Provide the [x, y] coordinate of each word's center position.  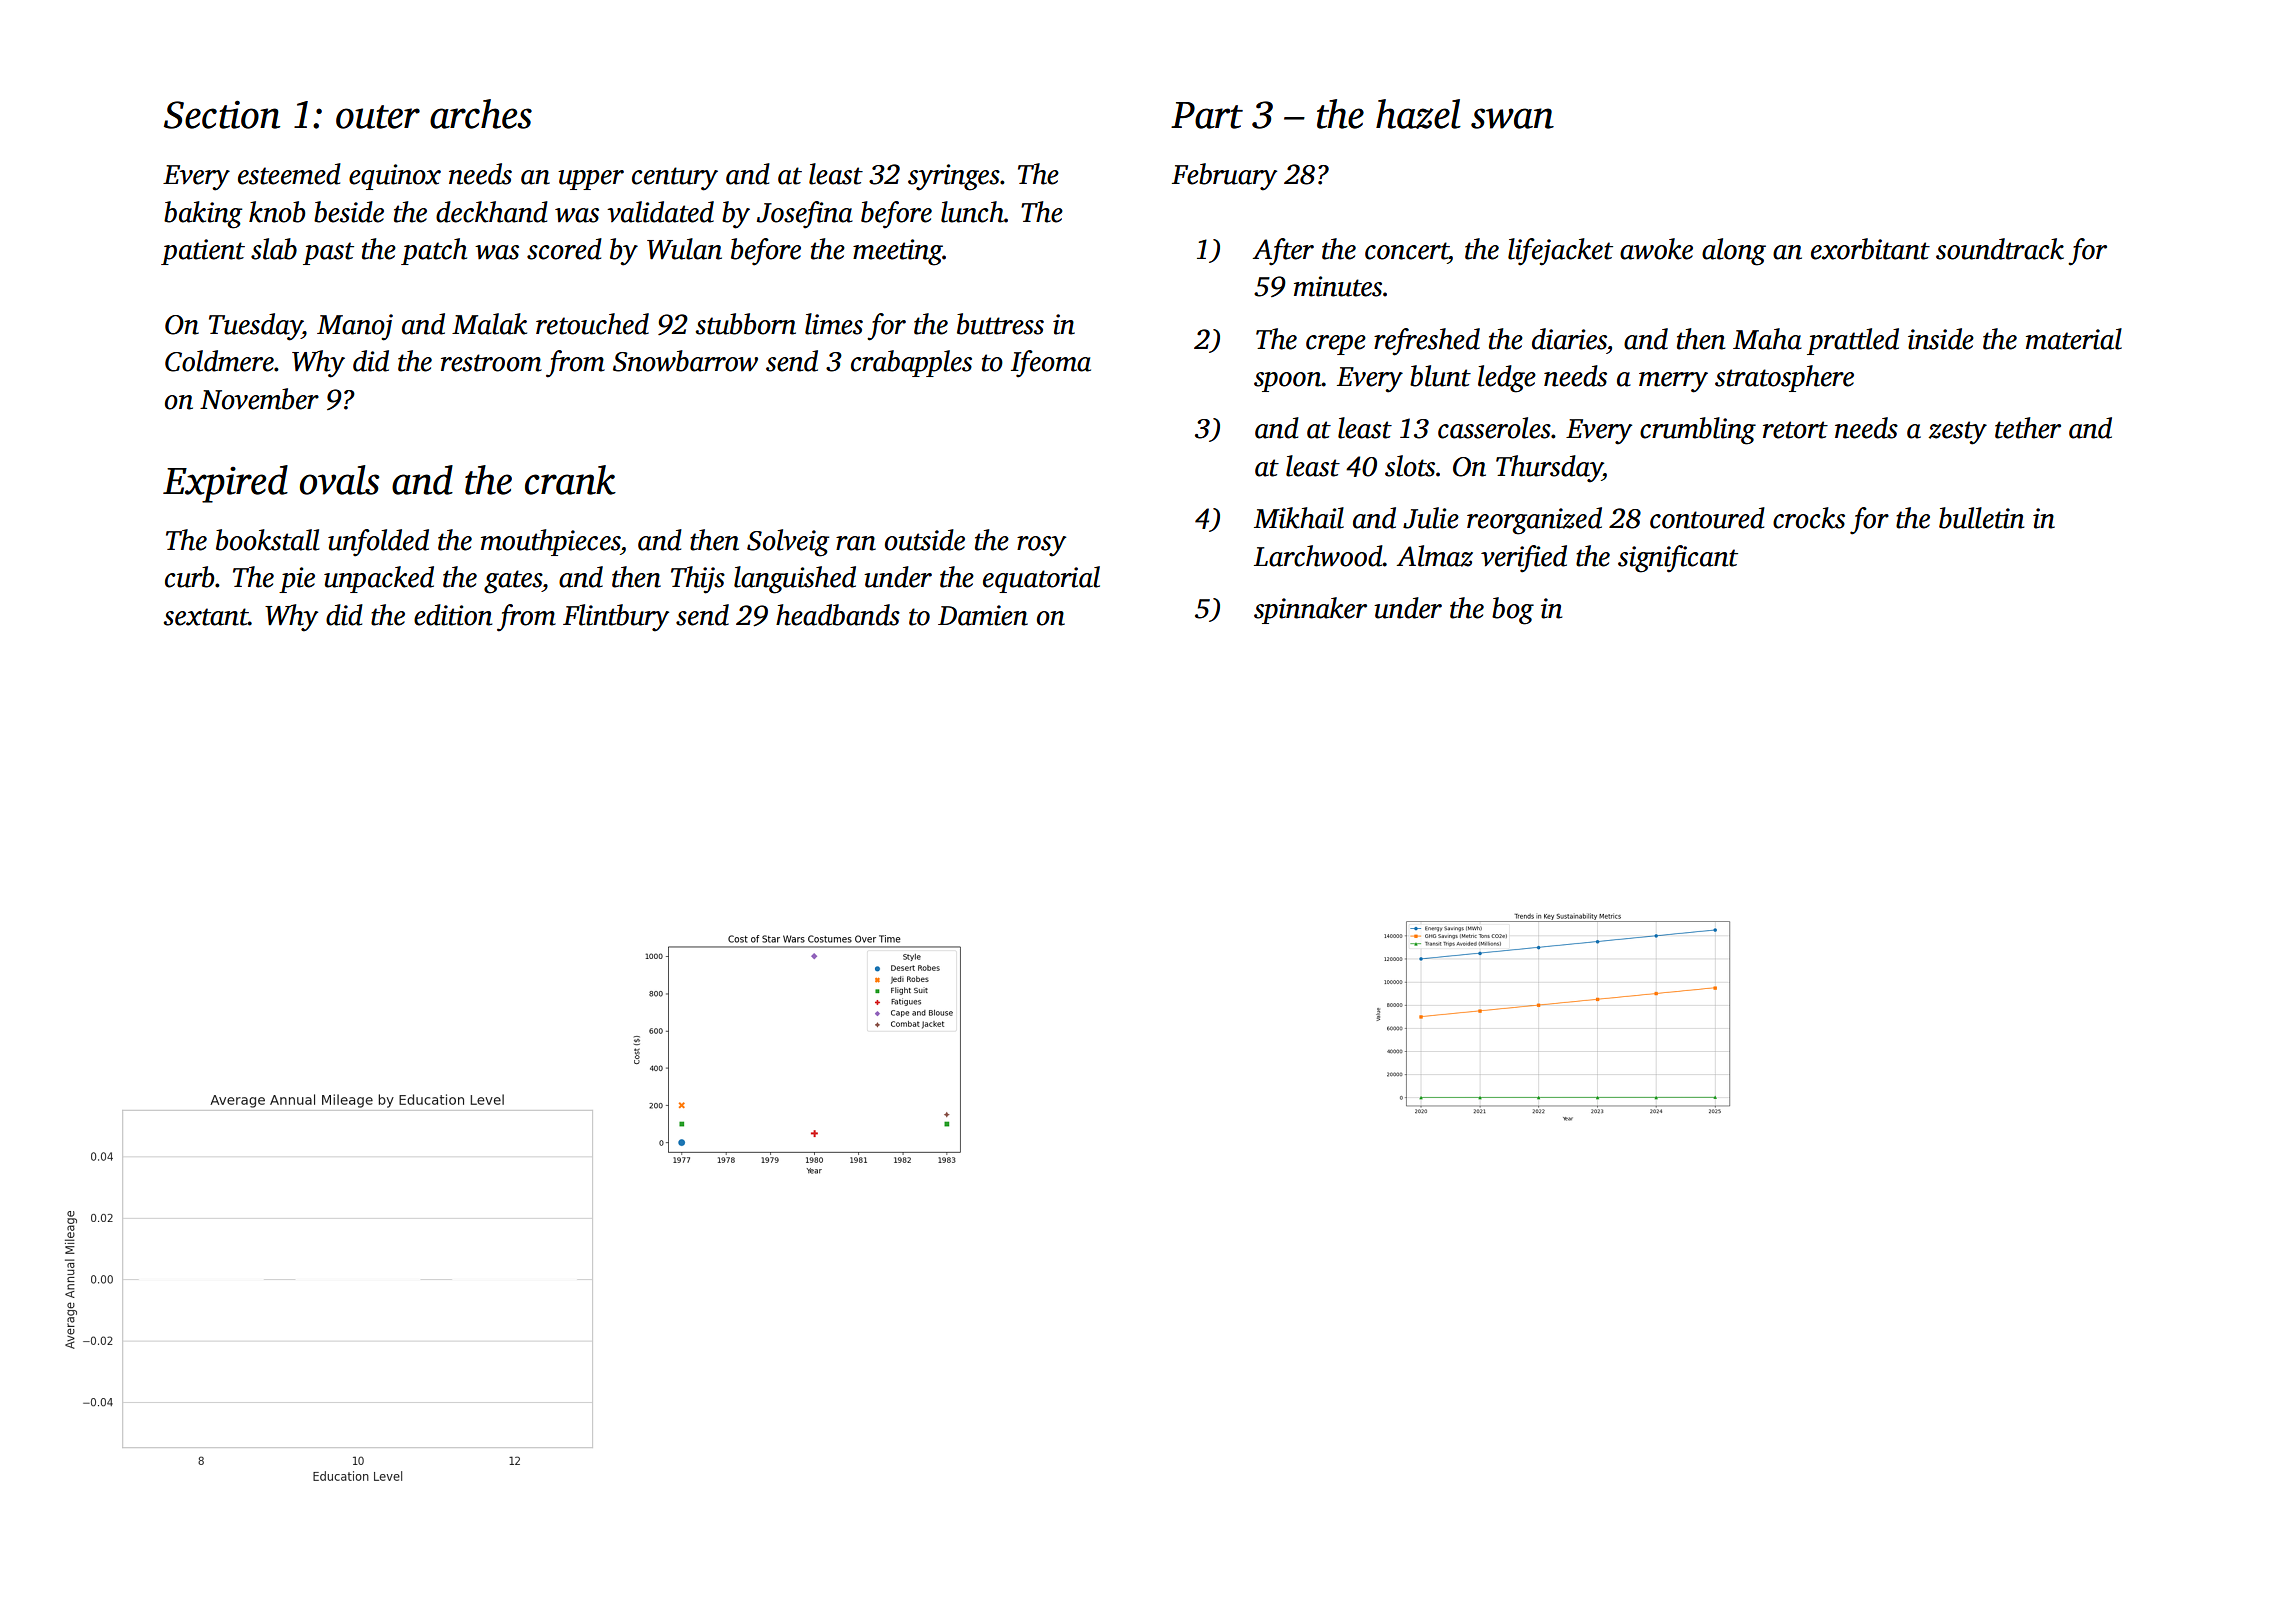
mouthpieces [551, 542]
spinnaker [1310, 610]
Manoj [355, 327]
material [2074, 339]
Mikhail [1299, 518]
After [1283, 252]
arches [481, 114]
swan [1512, 118]
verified [1524, 559]
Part [1207, 115]
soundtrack [2000, 249]
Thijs [698, 580]
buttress [1000, 324]
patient [203, 252]
